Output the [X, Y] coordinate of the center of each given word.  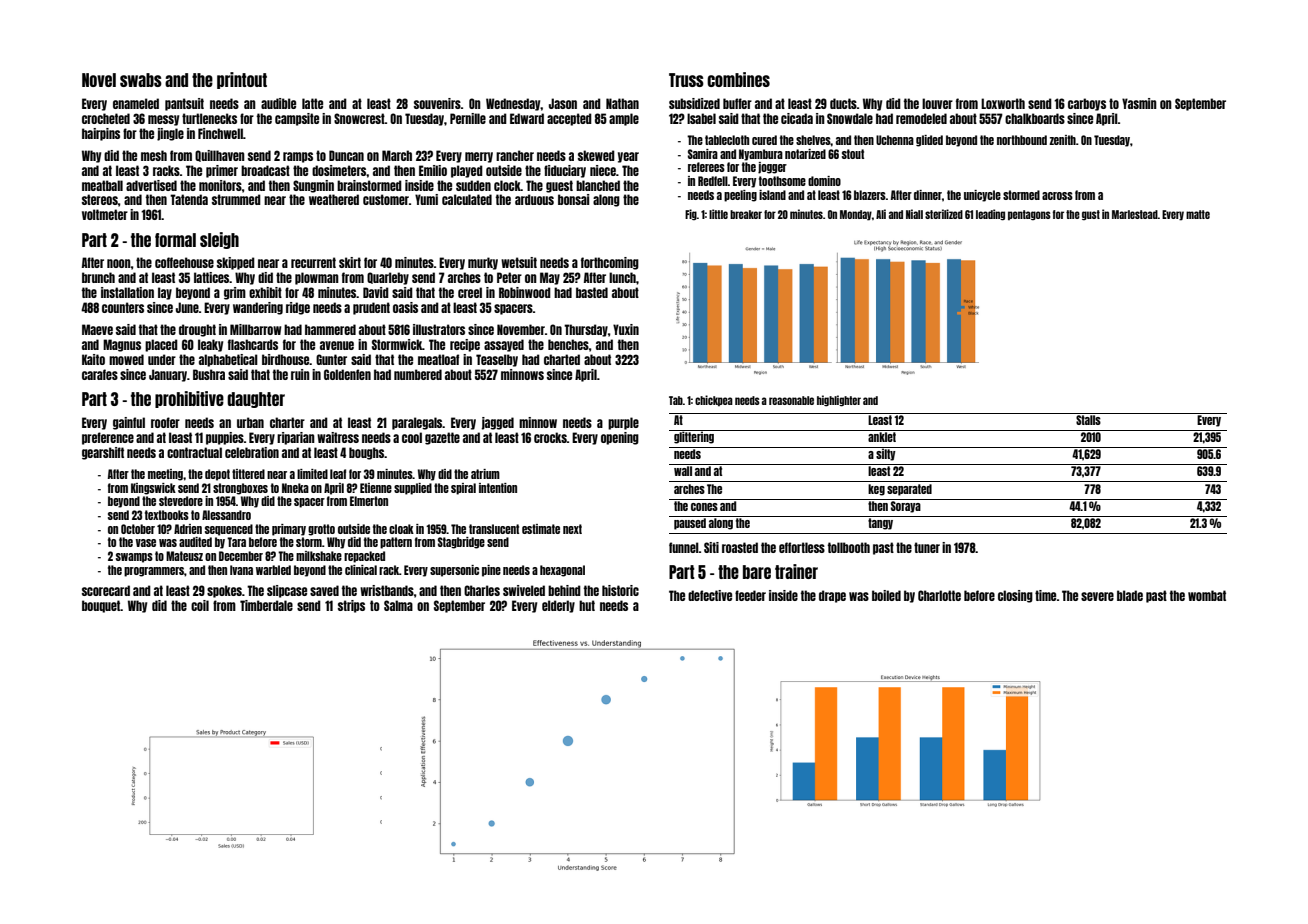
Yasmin [1139, 103]
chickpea [714, 400]
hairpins [101, 134]
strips [351, 606]
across [1057, 196]
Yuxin [626, 329]
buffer [737, 103]
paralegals [417, 423]
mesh [154, 155]
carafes [100, 374]
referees [706, 167]
